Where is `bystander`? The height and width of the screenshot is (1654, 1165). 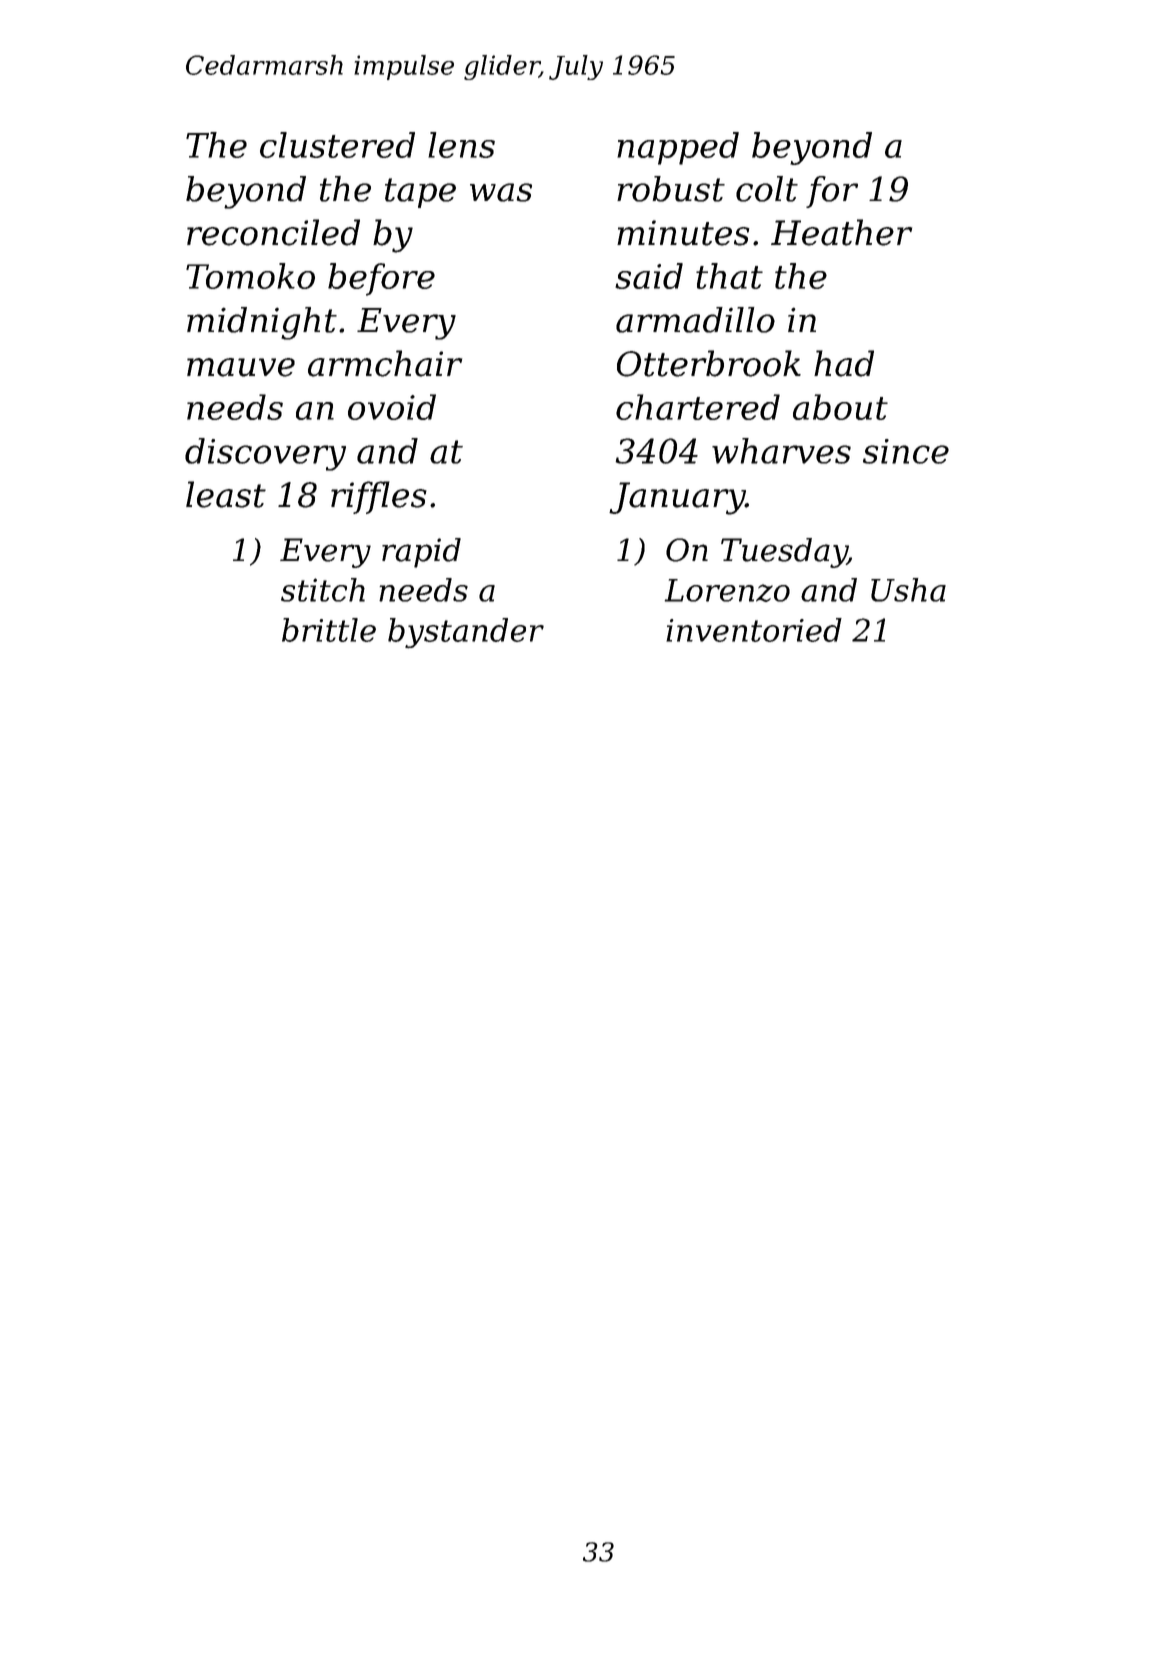 bystander is located at coordinates (466, 633).
